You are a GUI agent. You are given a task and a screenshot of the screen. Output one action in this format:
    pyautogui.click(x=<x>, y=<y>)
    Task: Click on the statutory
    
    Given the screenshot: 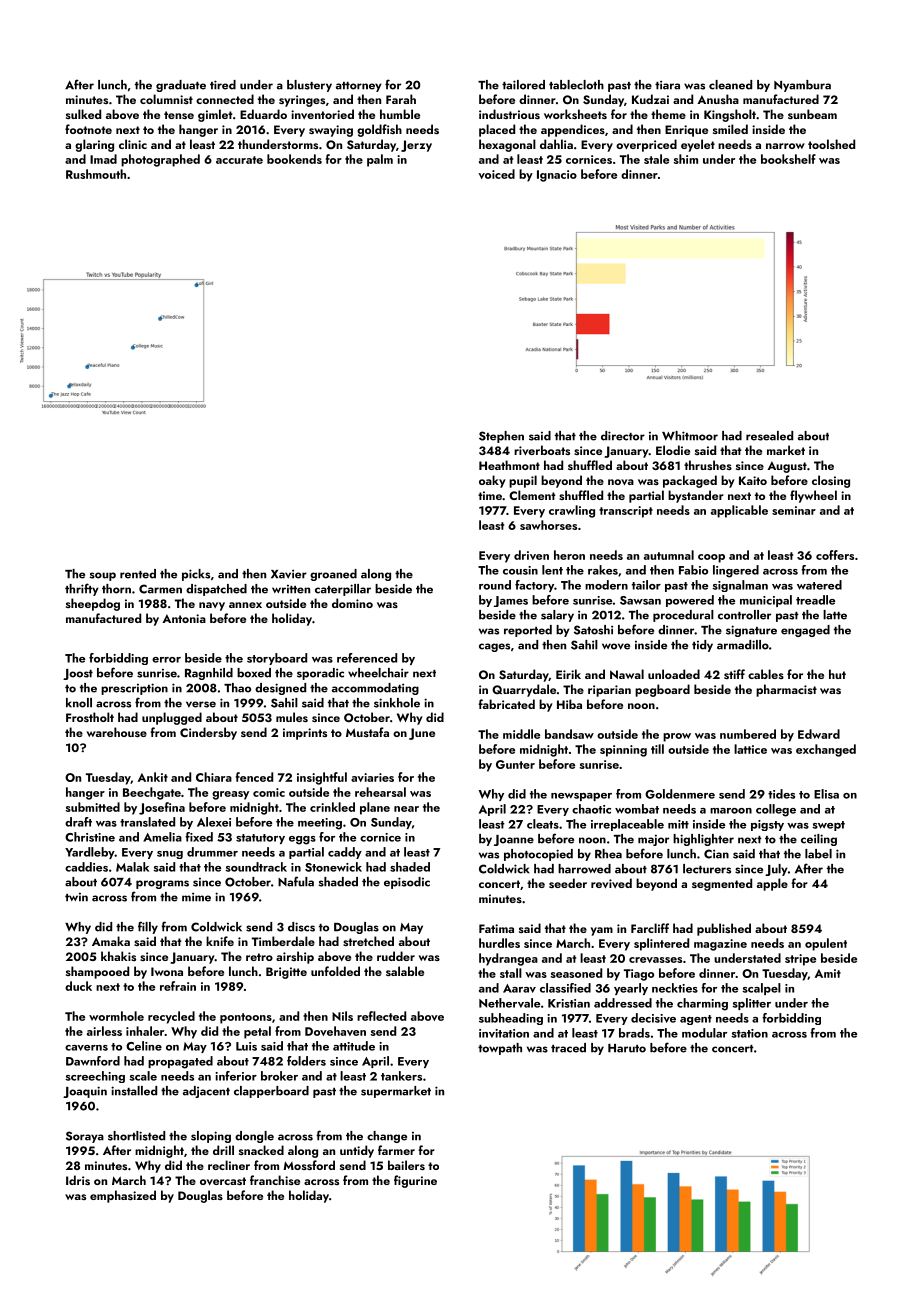 What is the action you would take?
    pyautogui.click(x=260, y=839)
